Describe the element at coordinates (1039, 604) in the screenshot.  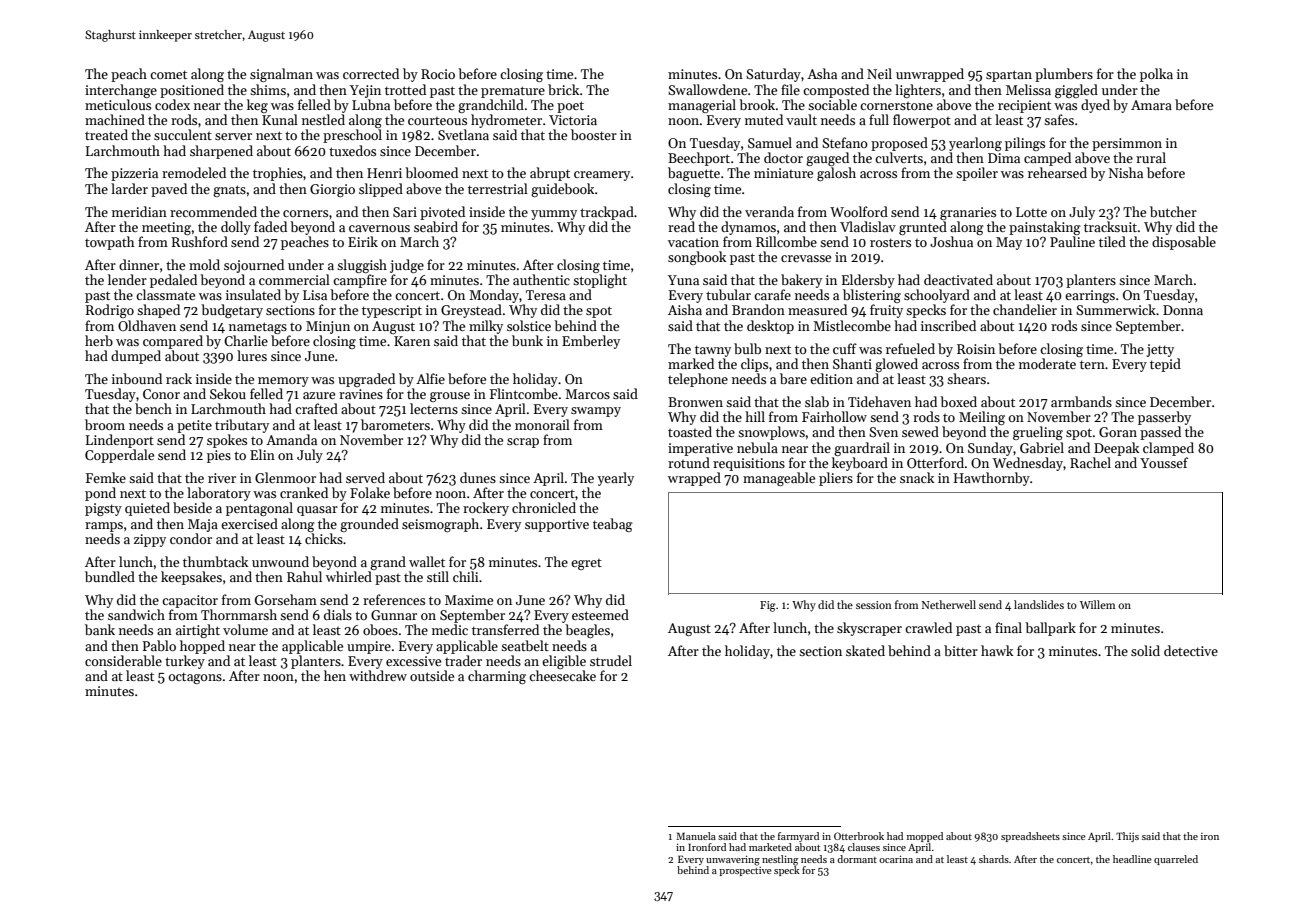
I see `landslides` at that location.
